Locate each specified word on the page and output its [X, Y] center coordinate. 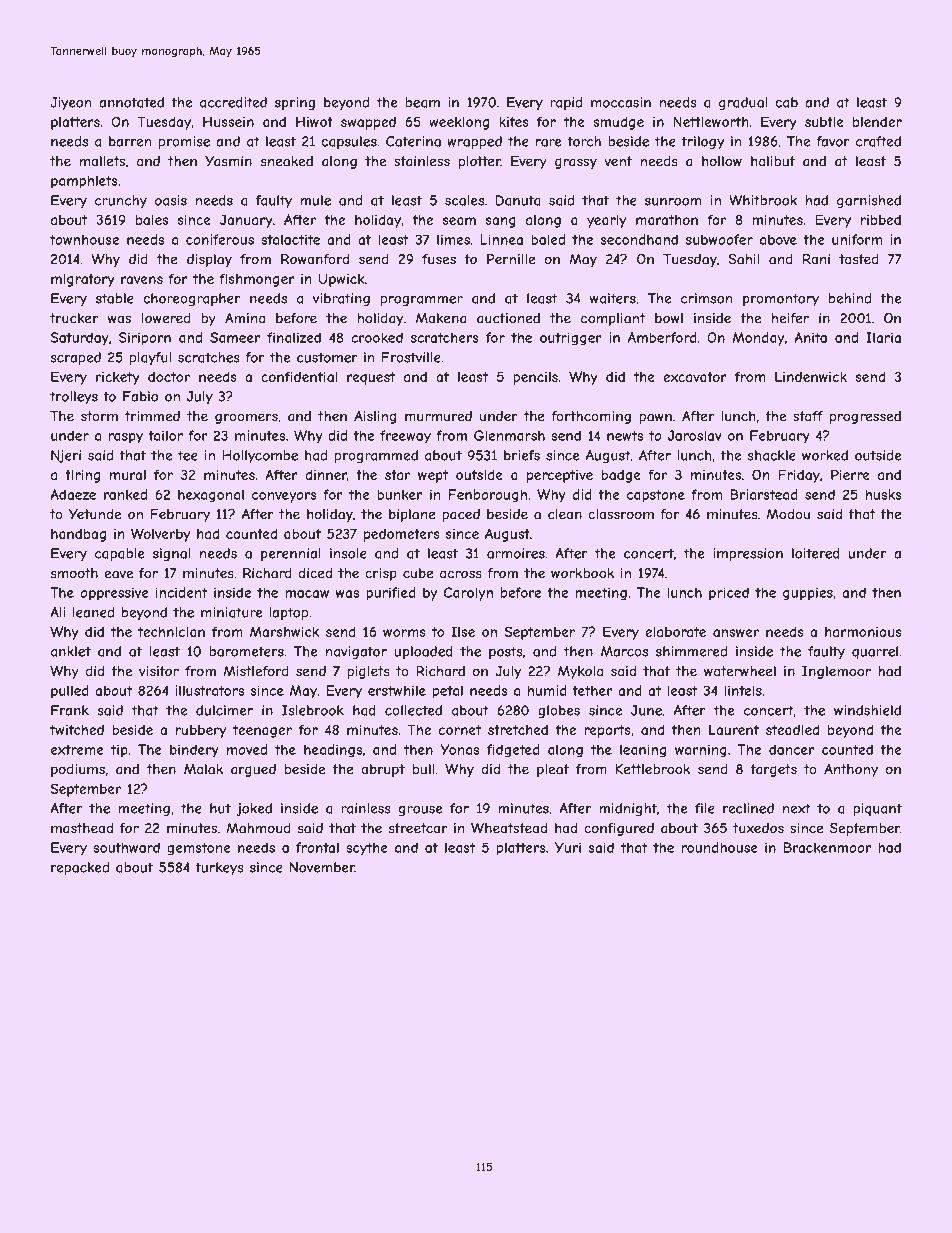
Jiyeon [71, 104]
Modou [788, 514]
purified [391, 594]
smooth [74, 573]
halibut [773, 161]
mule [315, 200]
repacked [80, 868]
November [322, 867]
